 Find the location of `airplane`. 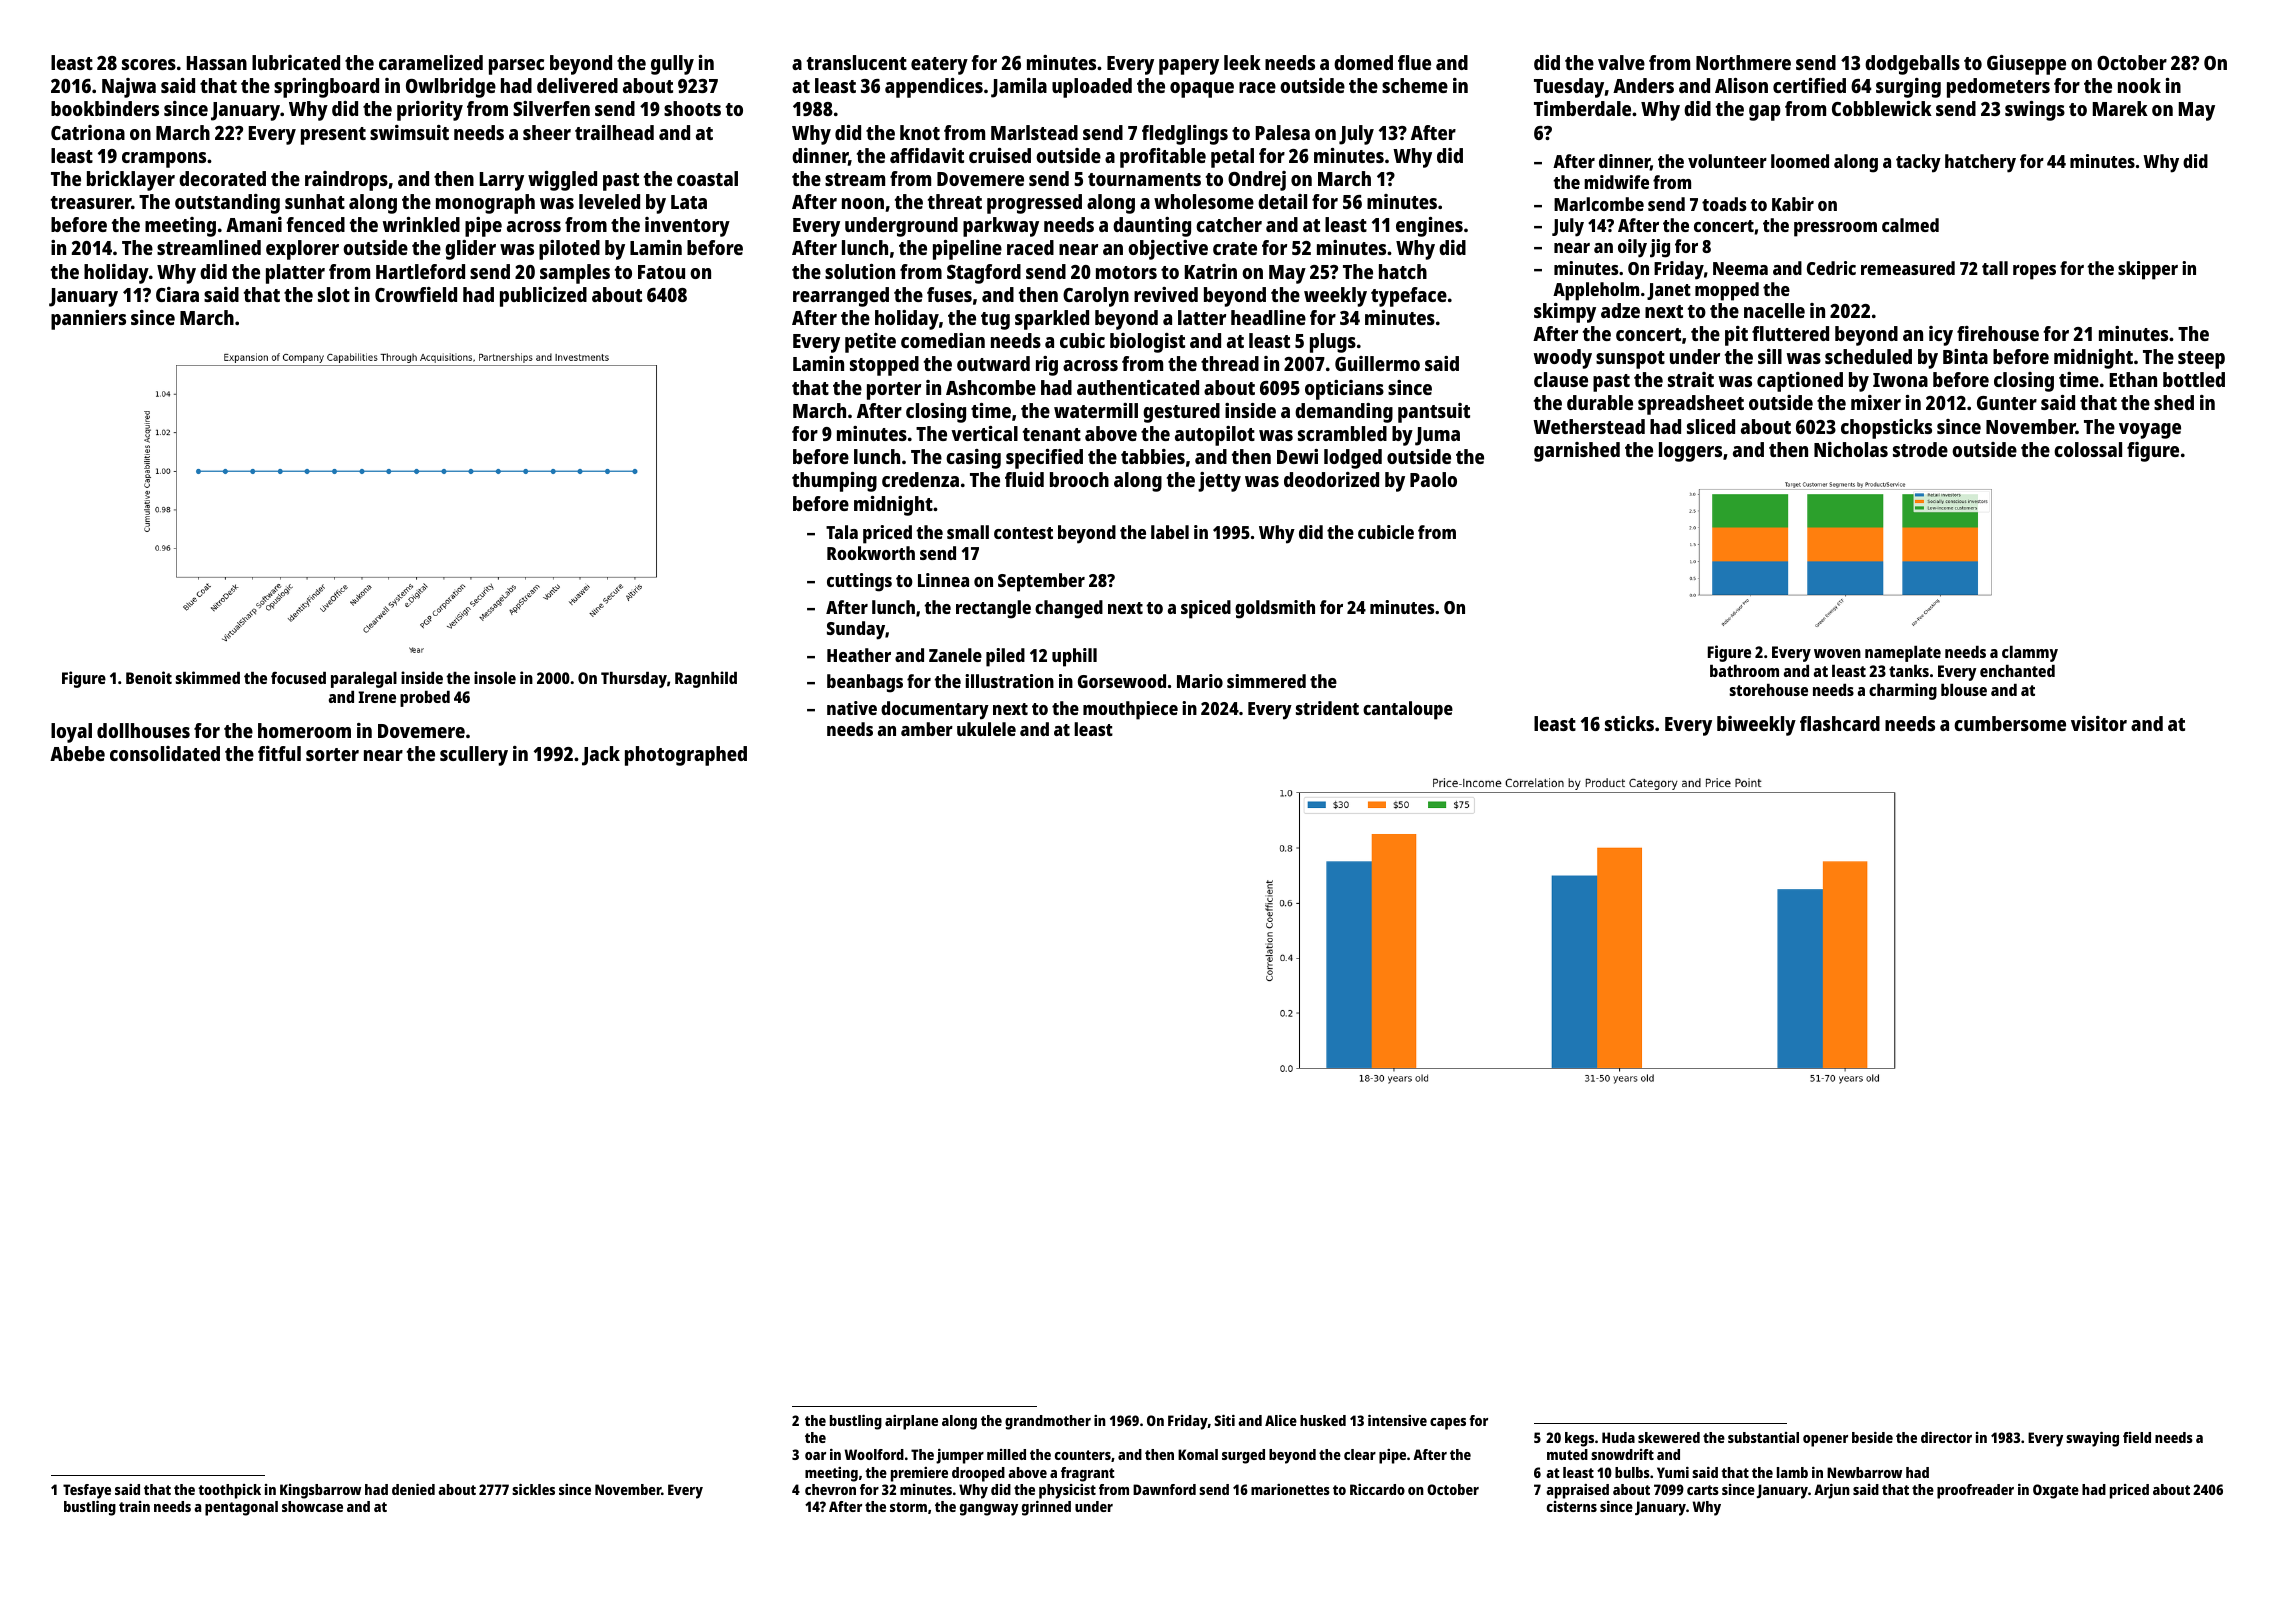

airplane is located at coordinates (911, 1422).
